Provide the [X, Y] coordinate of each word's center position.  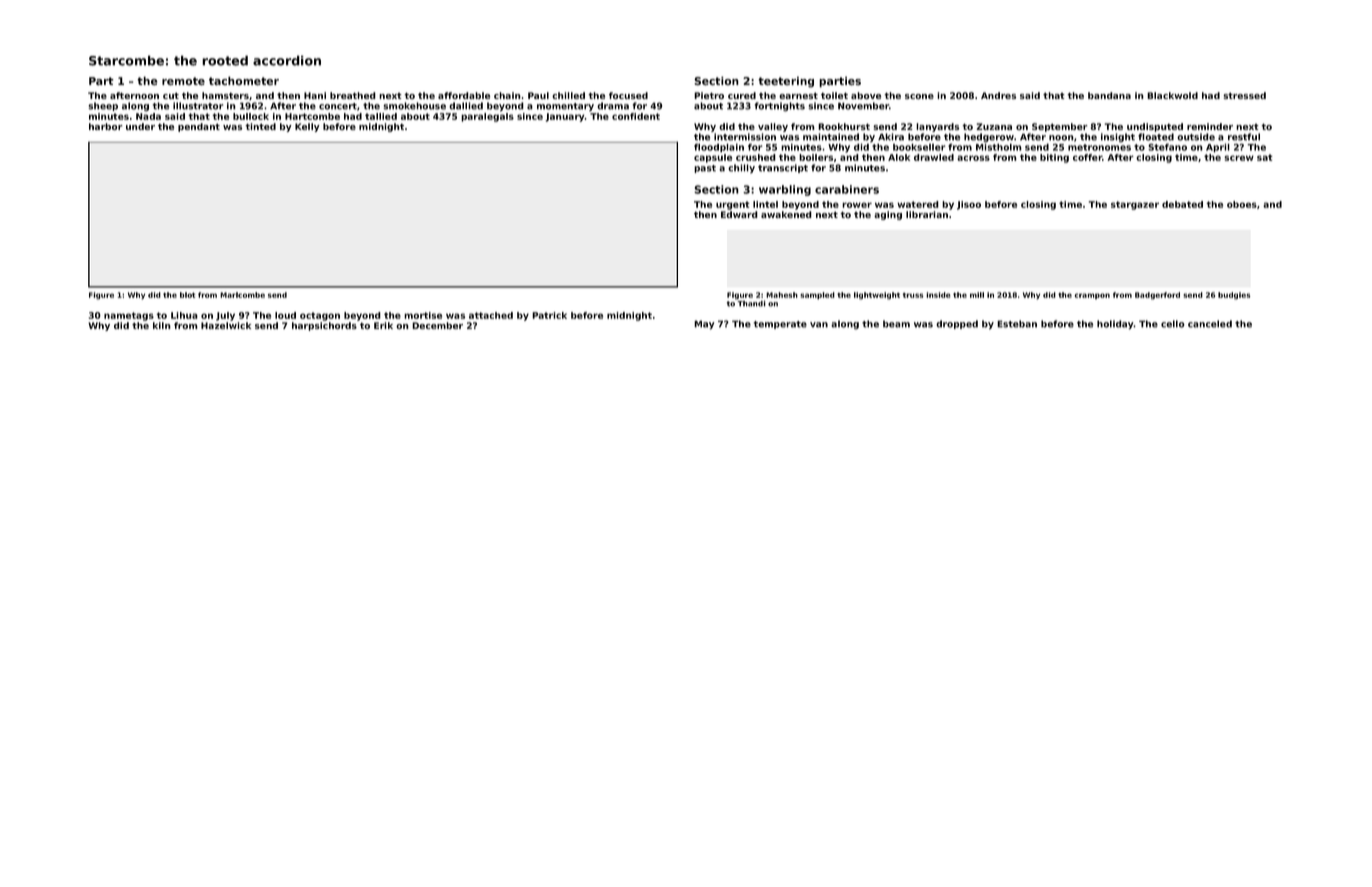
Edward [739, 214]
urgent [733, 205]
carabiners [847, 189]
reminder [1210, 126]
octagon [320, 316]
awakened [786, 214]
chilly [741, 168]
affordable [464, 95]
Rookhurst [844, 126]
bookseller [919, 147]
